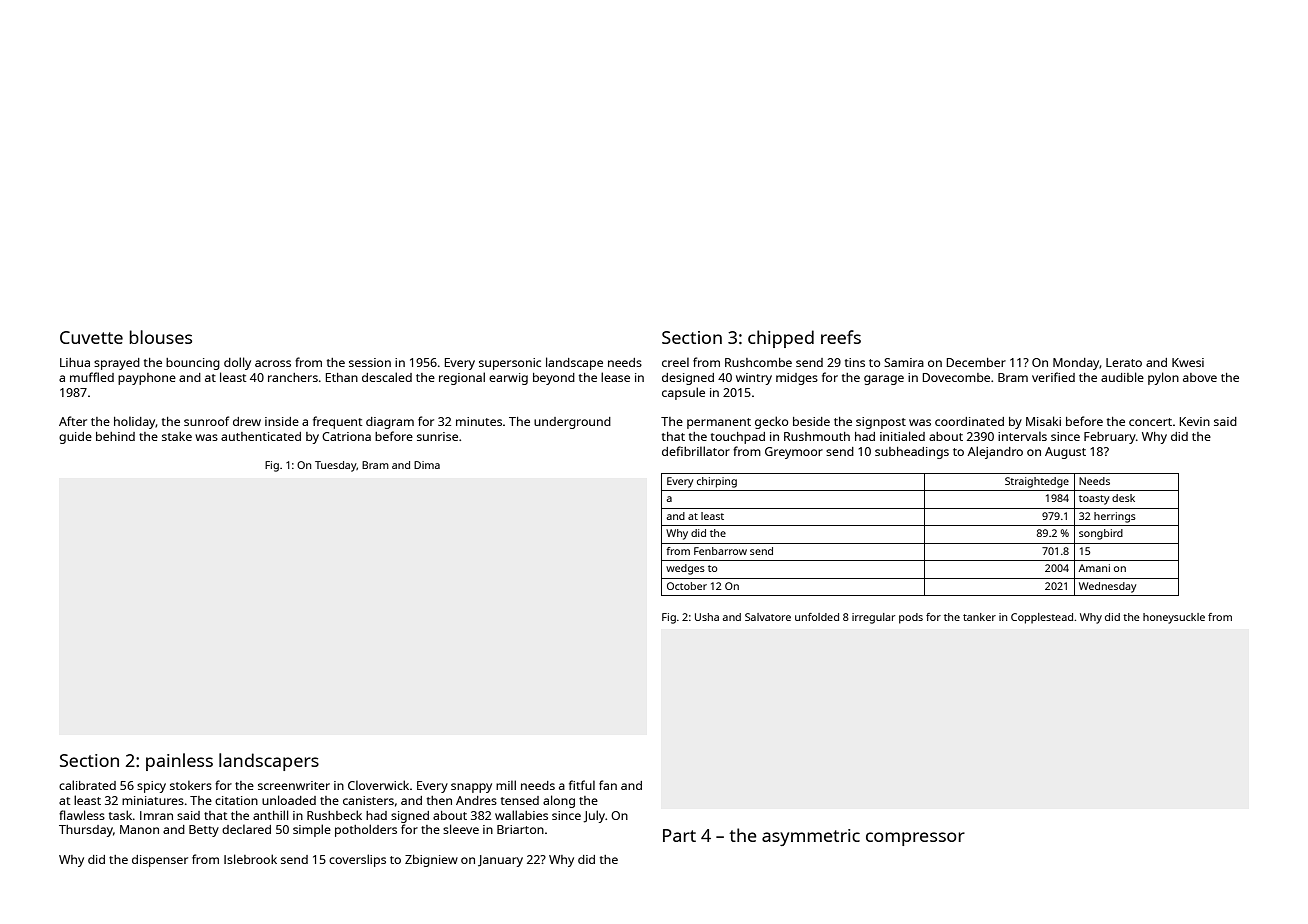  I want to click on desk, so click(1123, 498).
